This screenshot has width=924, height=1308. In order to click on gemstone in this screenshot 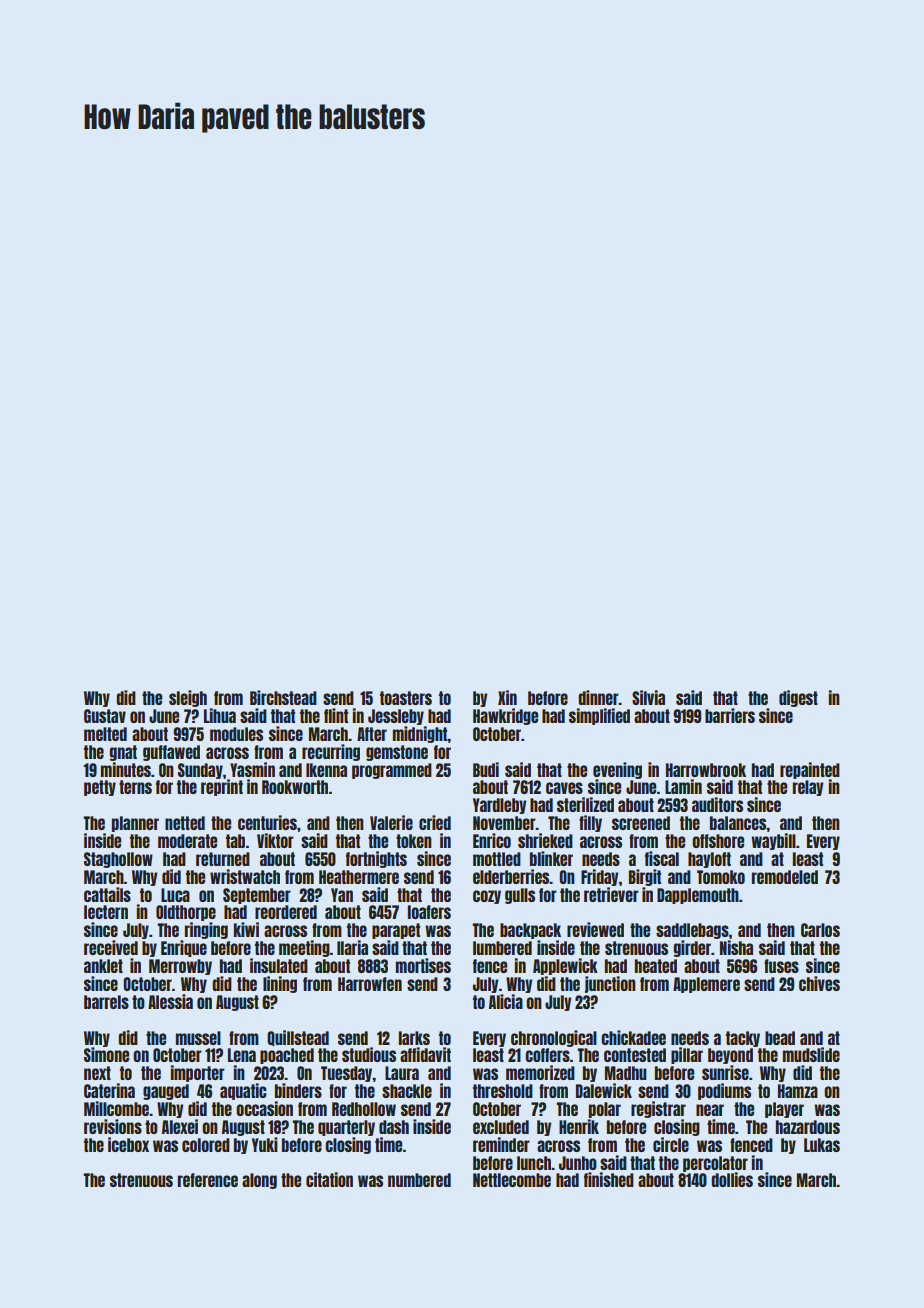, I will do `click(397, 753)`.
